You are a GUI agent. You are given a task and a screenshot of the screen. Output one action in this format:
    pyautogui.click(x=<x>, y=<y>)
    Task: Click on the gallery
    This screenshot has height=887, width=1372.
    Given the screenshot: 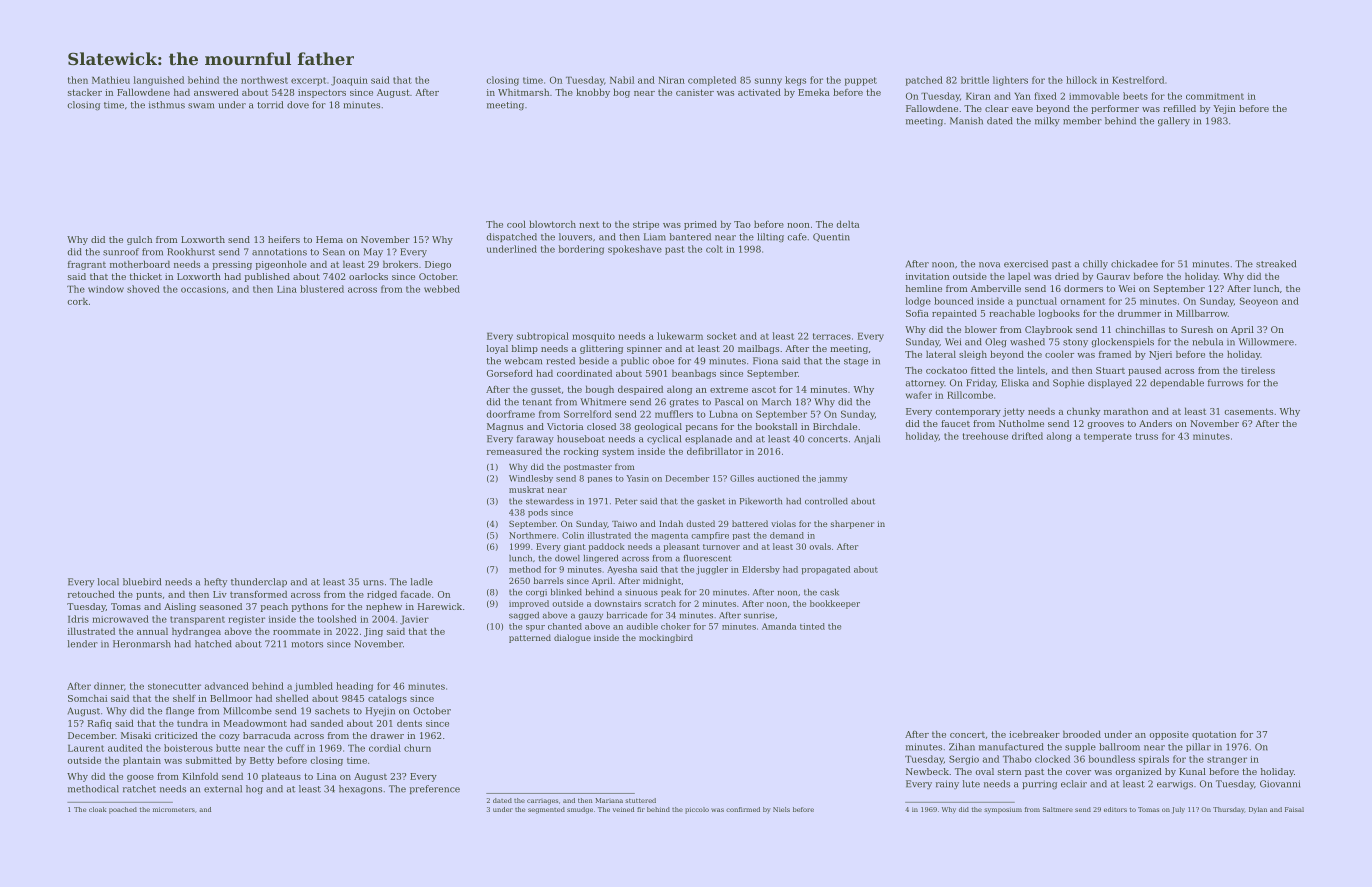 What is the action you would take?
    pyautogui.click(x=1174, y=121)
